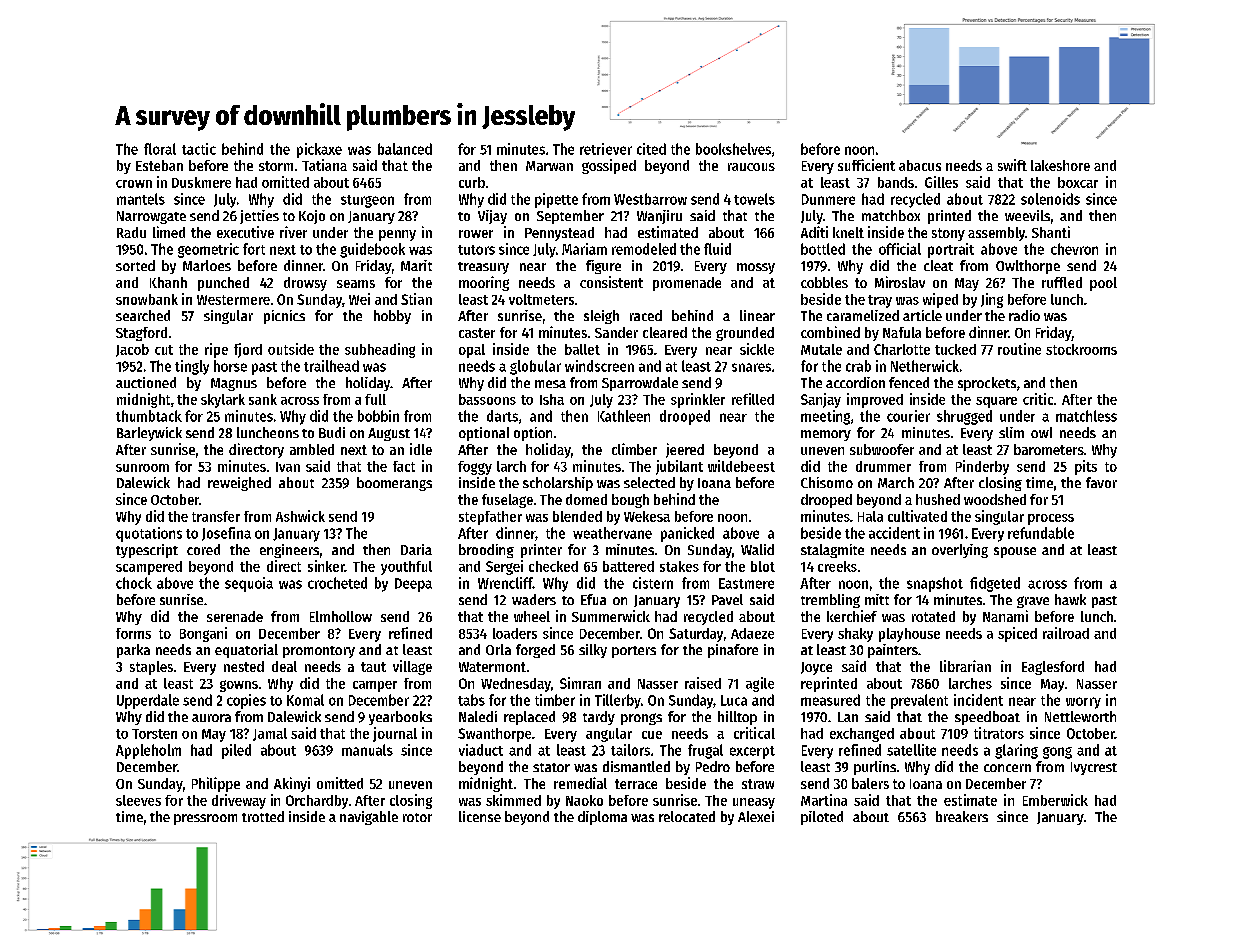  Describe the element at coordinates (651, 149) in the screenshot. I see `cited` at that location.
